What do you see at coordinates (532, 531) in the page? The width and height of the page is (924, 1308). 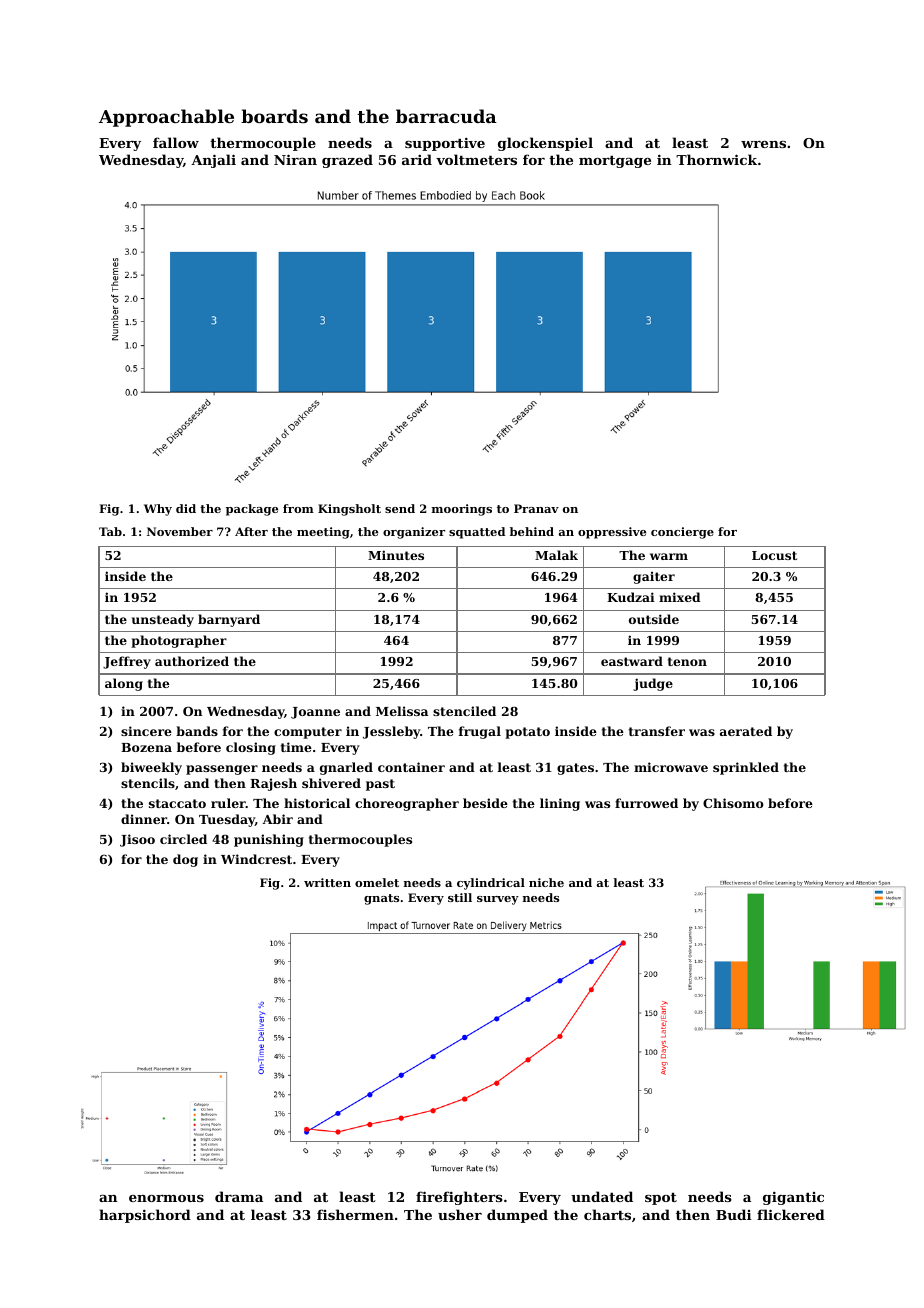 I see `behind` at bounding box center [532, 531].
